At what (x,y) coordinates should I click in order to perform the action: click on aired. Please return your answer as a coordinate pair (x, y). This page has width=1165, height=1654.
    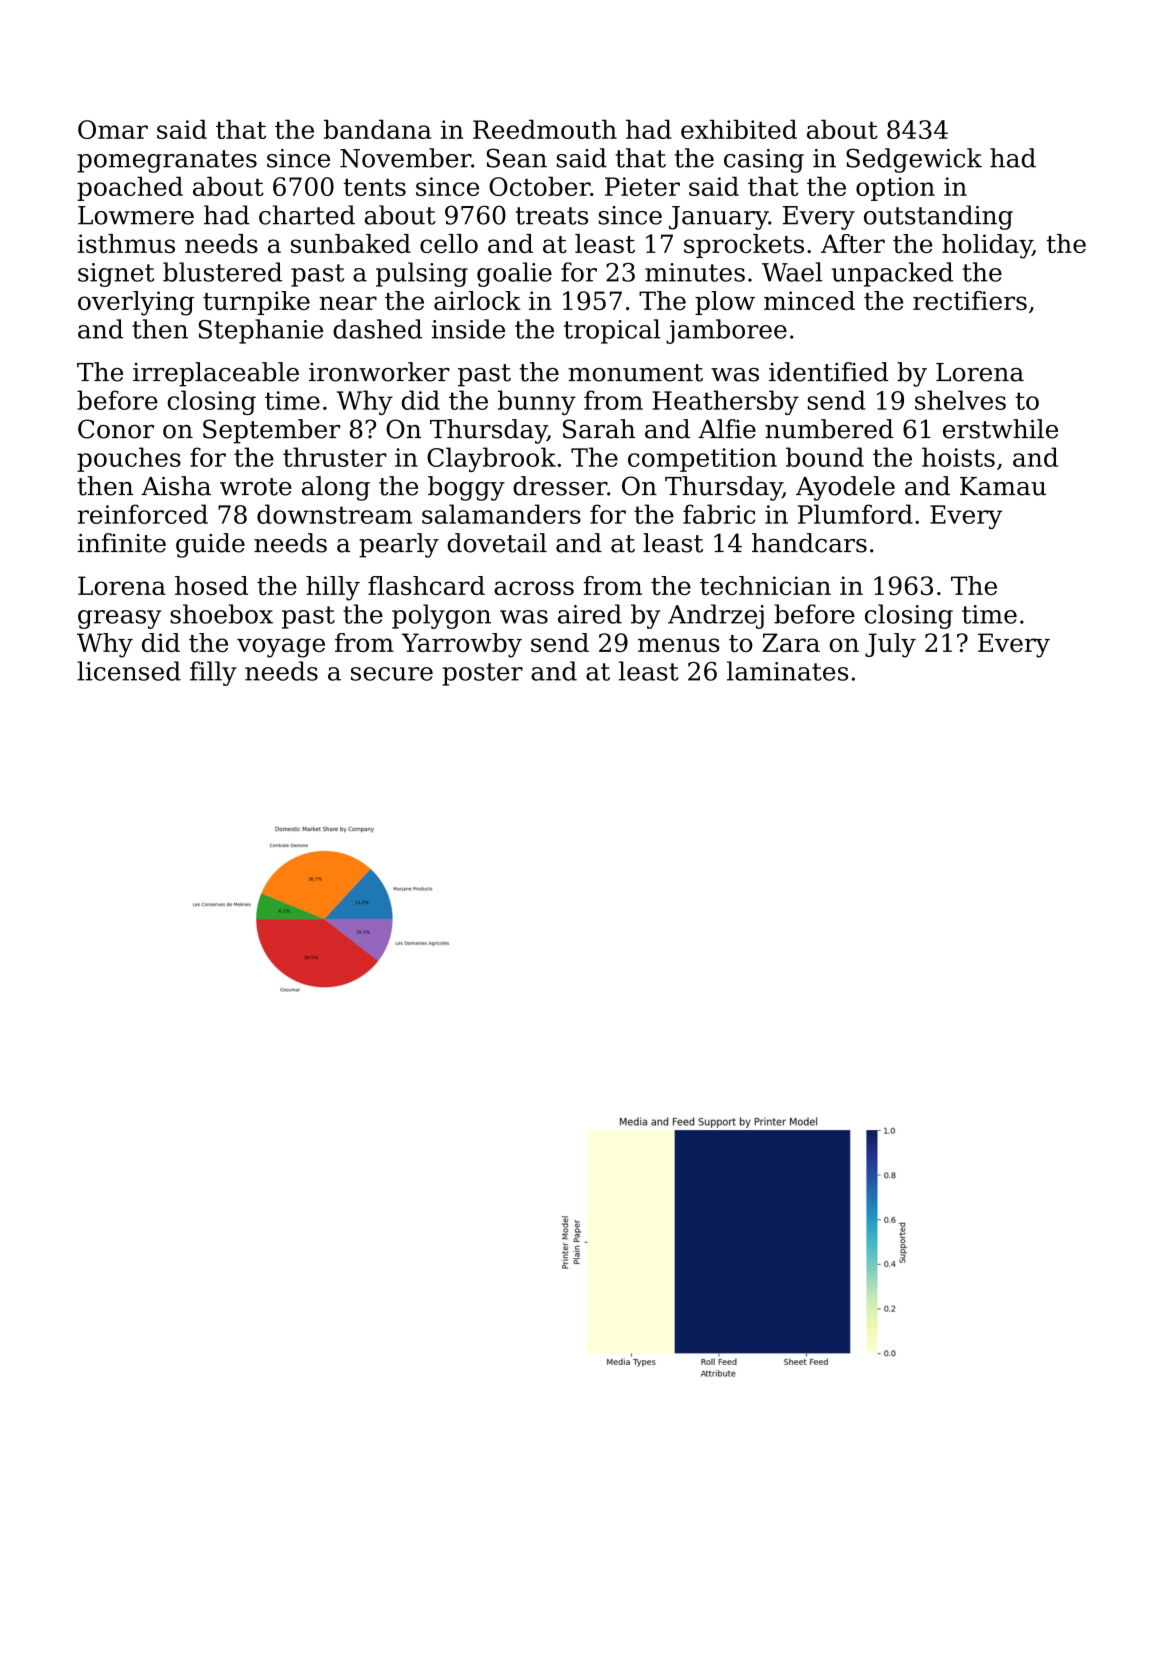
    Looking at the image, I should click on (590, 614).
